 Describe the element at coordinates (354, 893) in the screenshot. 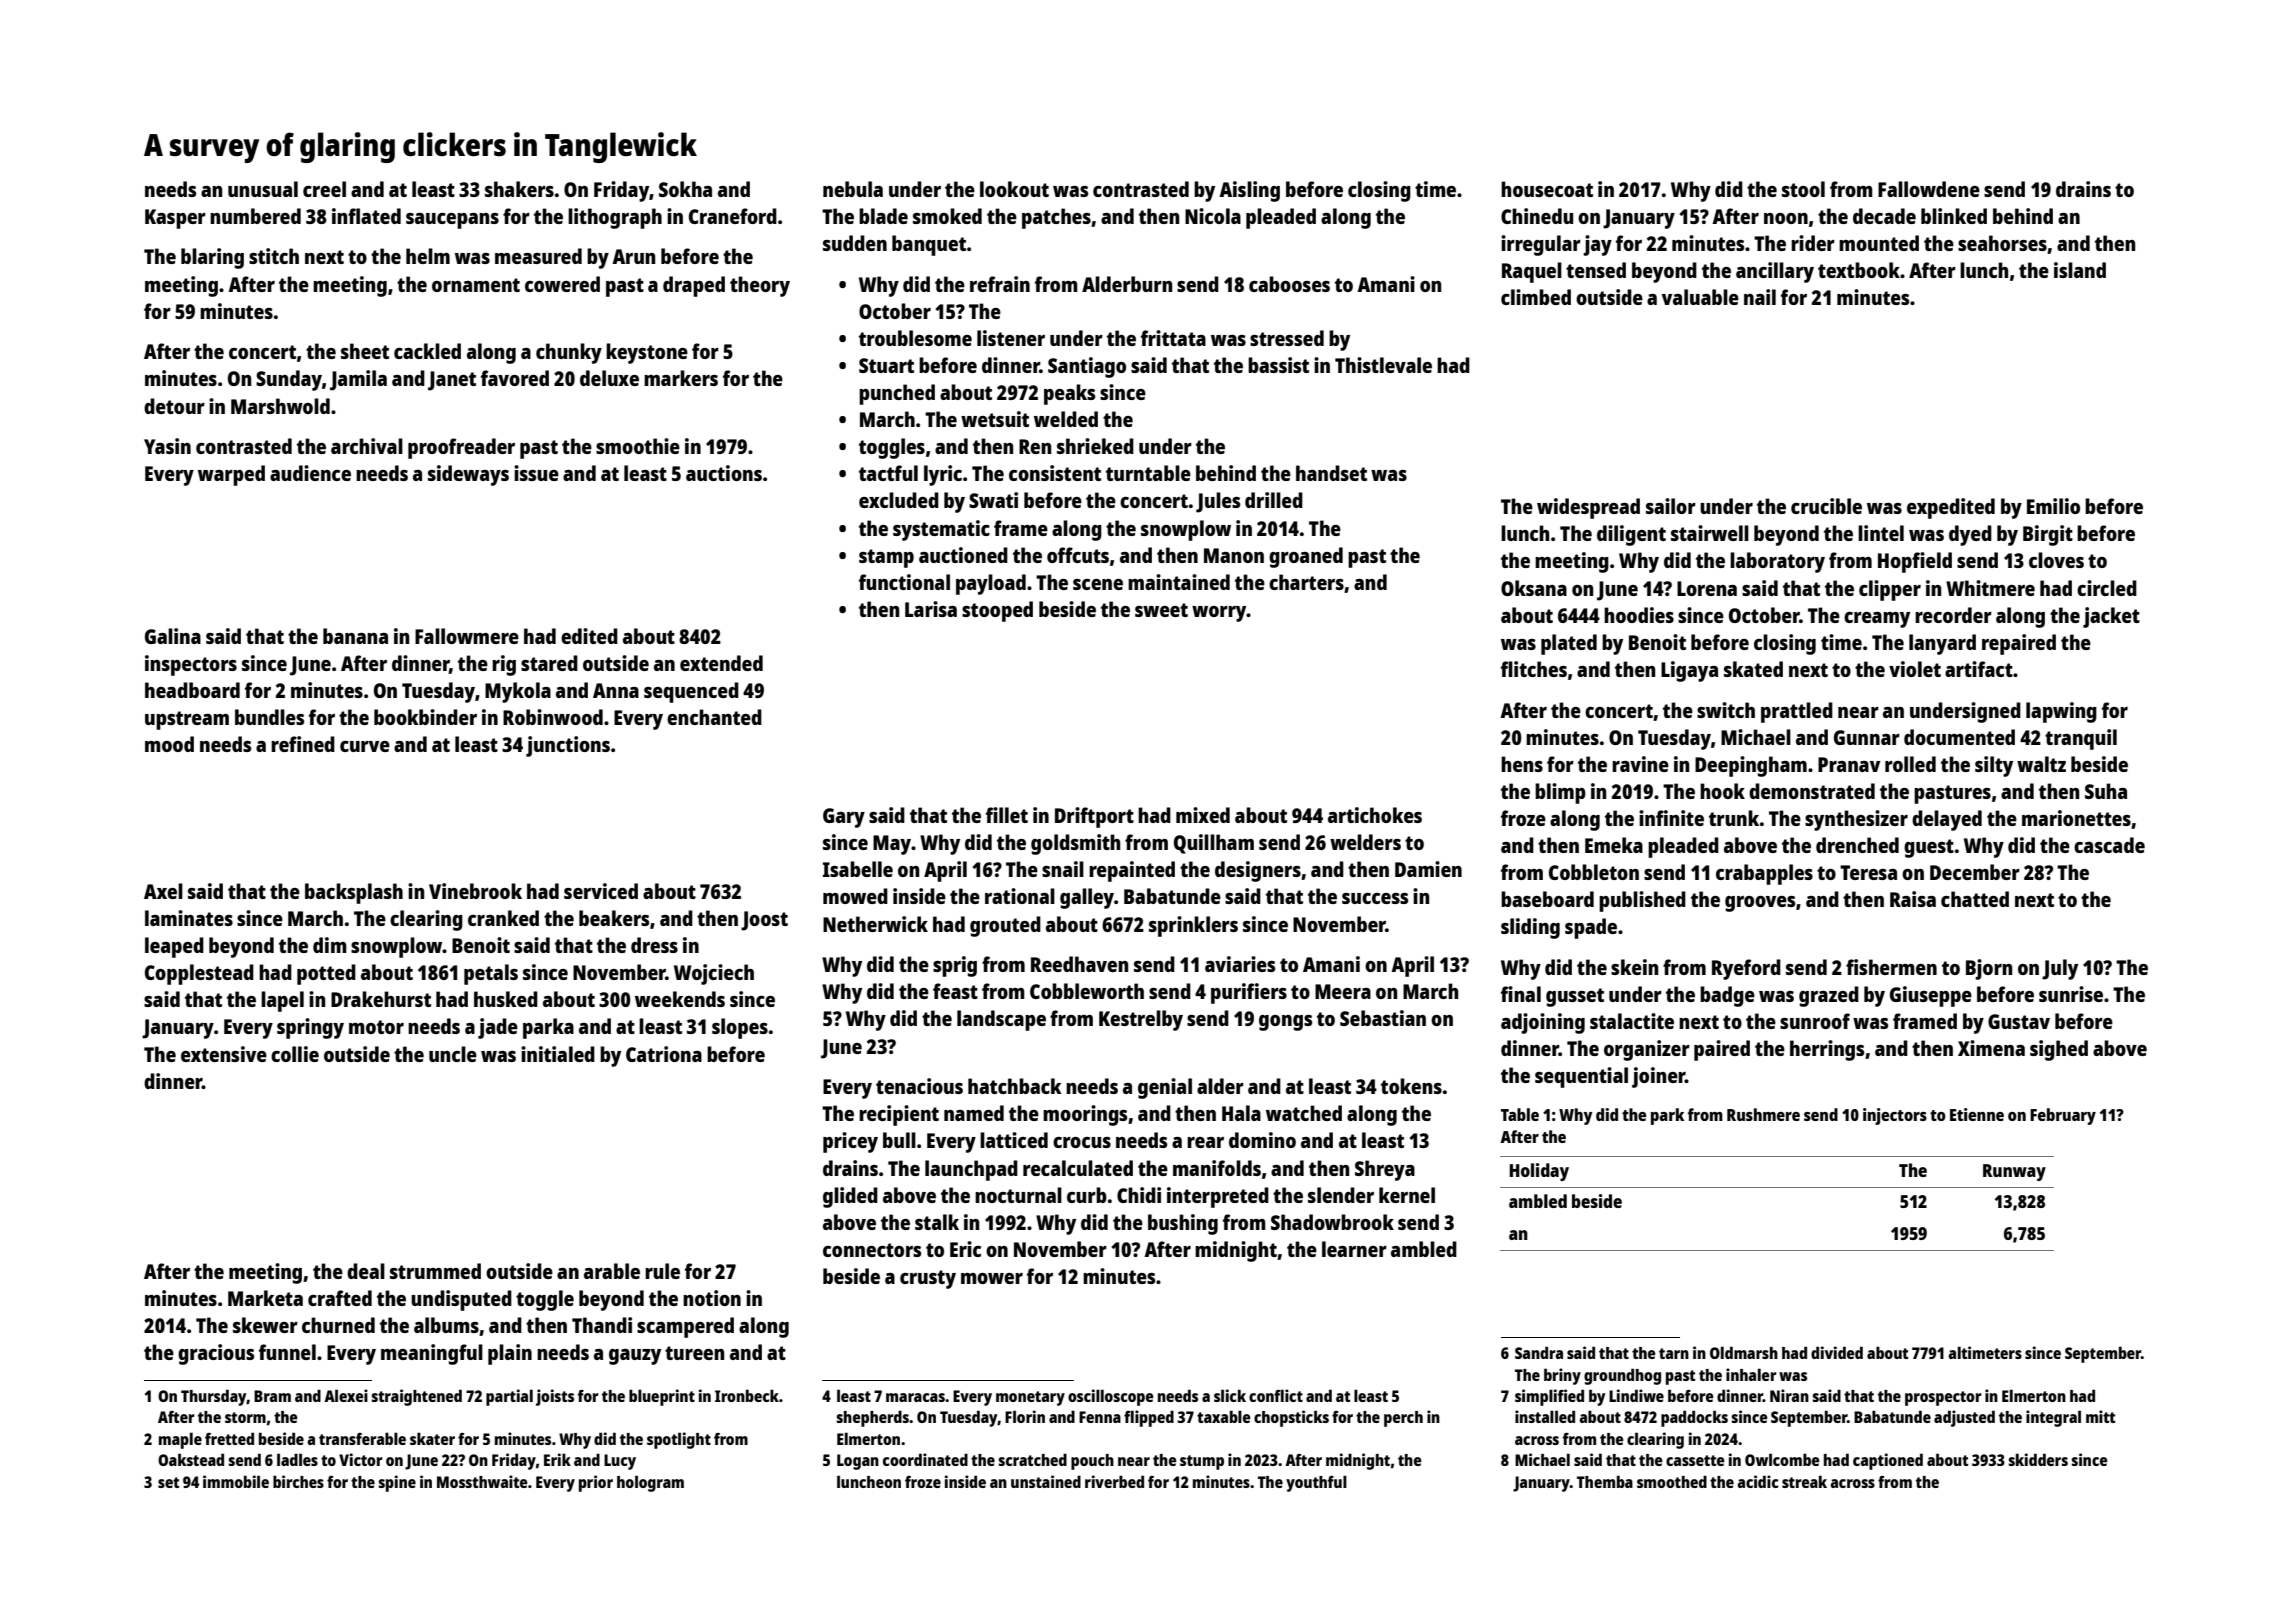

I see `backsplash` at that location.
